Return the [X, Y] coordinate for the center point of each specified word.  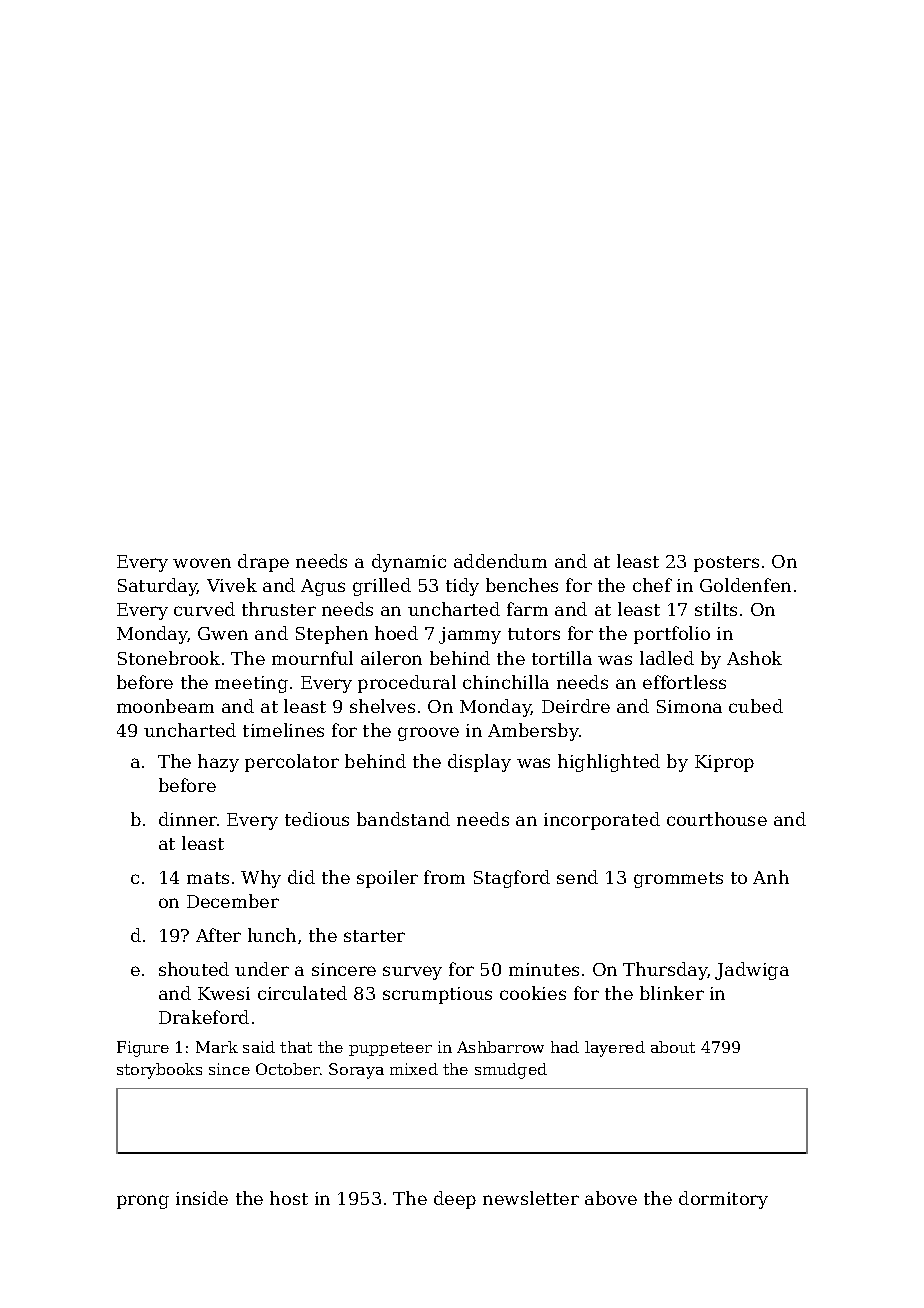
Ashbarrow [500, 1047]
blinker [672, 993]
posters [726, 564]
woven [202, 563]
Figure [143, 1049]
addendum [500, 561]
